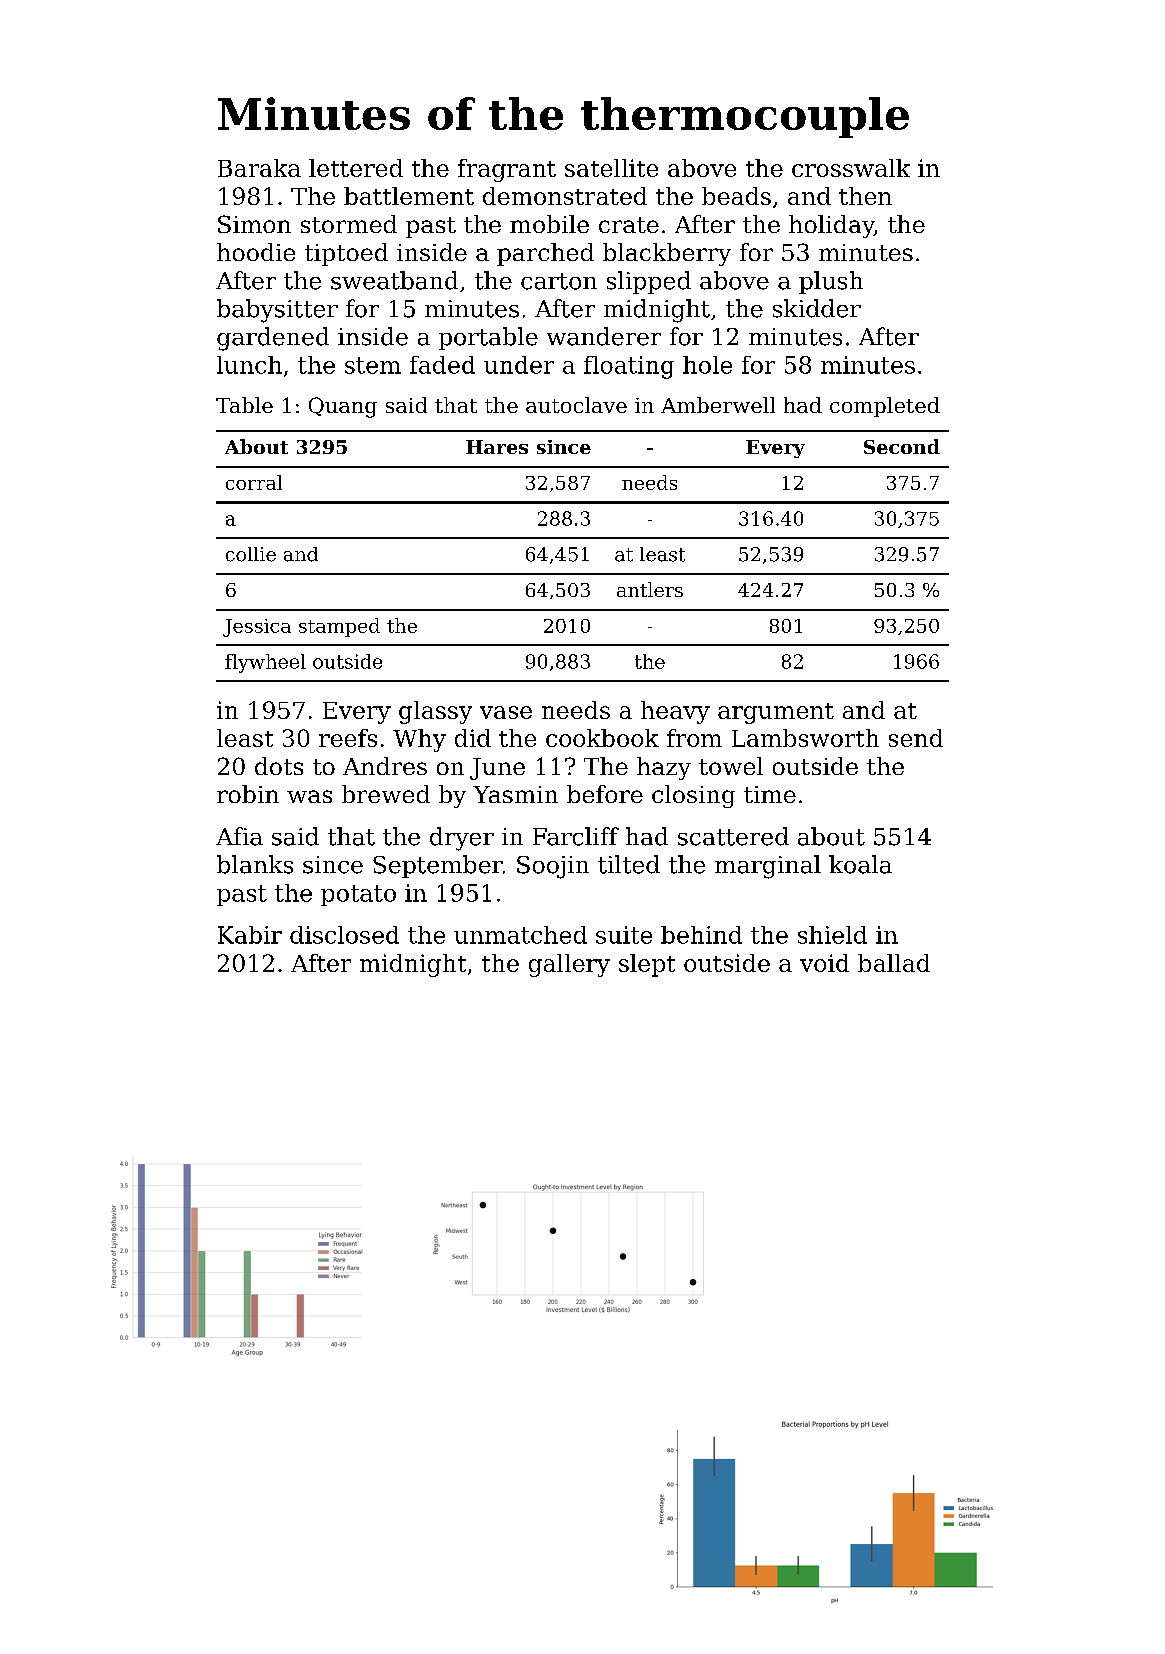 The image size is (1165, 1654). I want to click on brewed, so click(386, 794).
